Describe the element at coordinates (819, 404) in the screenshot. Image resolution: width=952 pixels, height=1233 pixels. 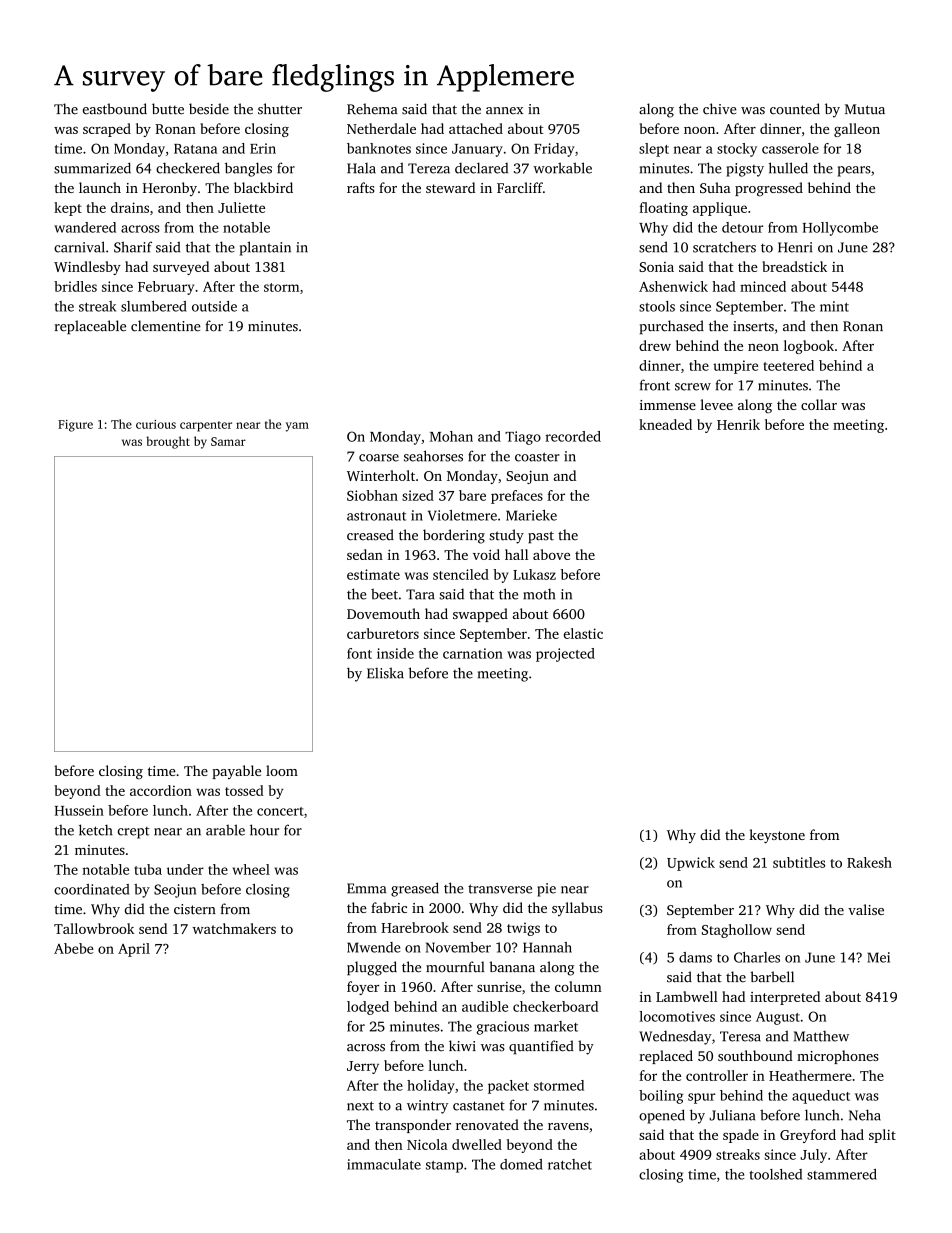
I see `collar` at that location.
